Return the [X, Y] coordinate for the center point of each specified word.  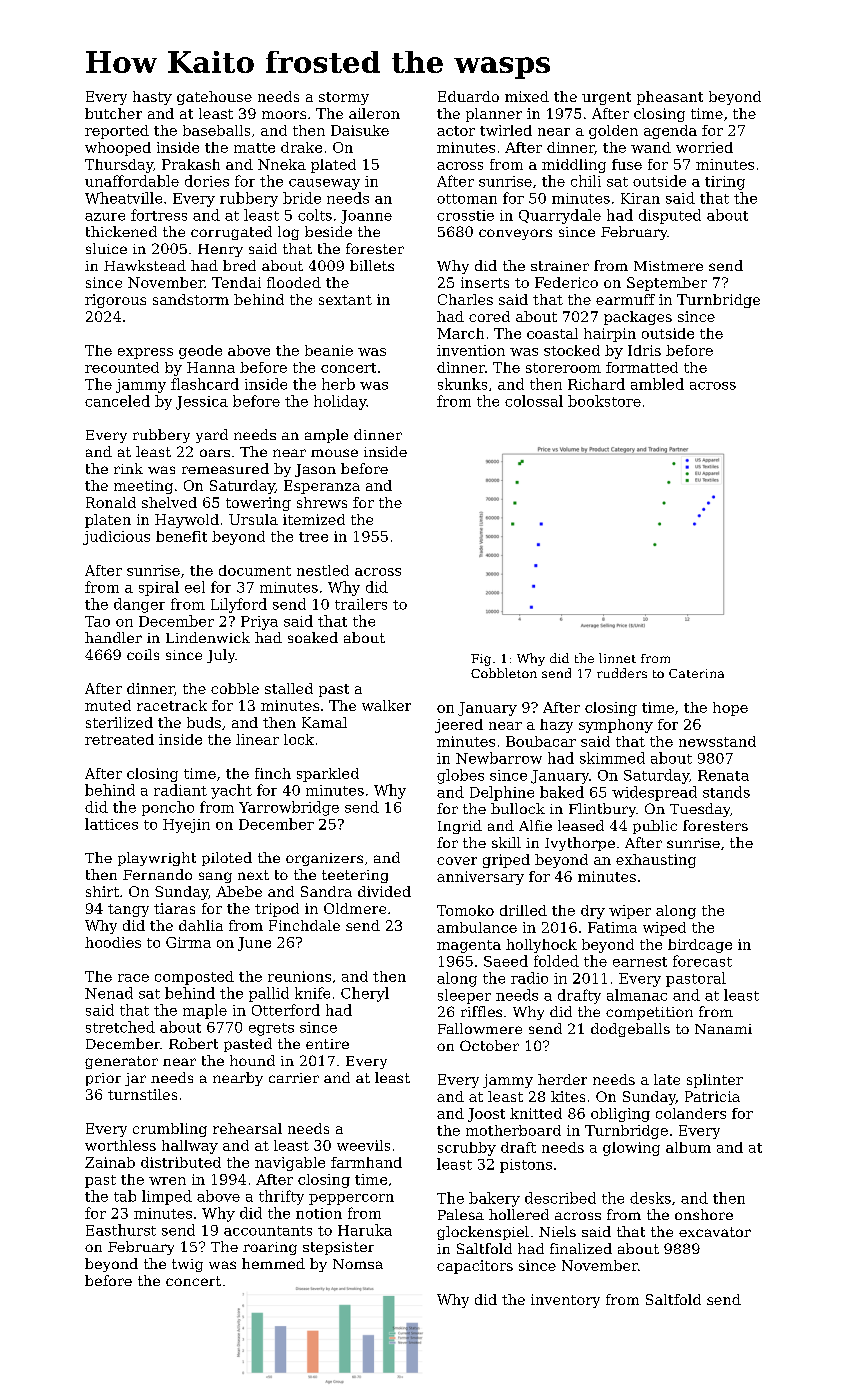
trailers [361, 604]
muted [108, 705]
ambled [657, 384]
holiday [340, 402]
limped [167, 1197]
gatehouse [214, 98]
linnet [617, 658]
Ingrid [460, 827]
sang [215, 877]
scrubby [467, 1149]
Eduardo [468, 96]
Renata [723, 775]
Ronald [111, 502]
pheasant [670, 98]
